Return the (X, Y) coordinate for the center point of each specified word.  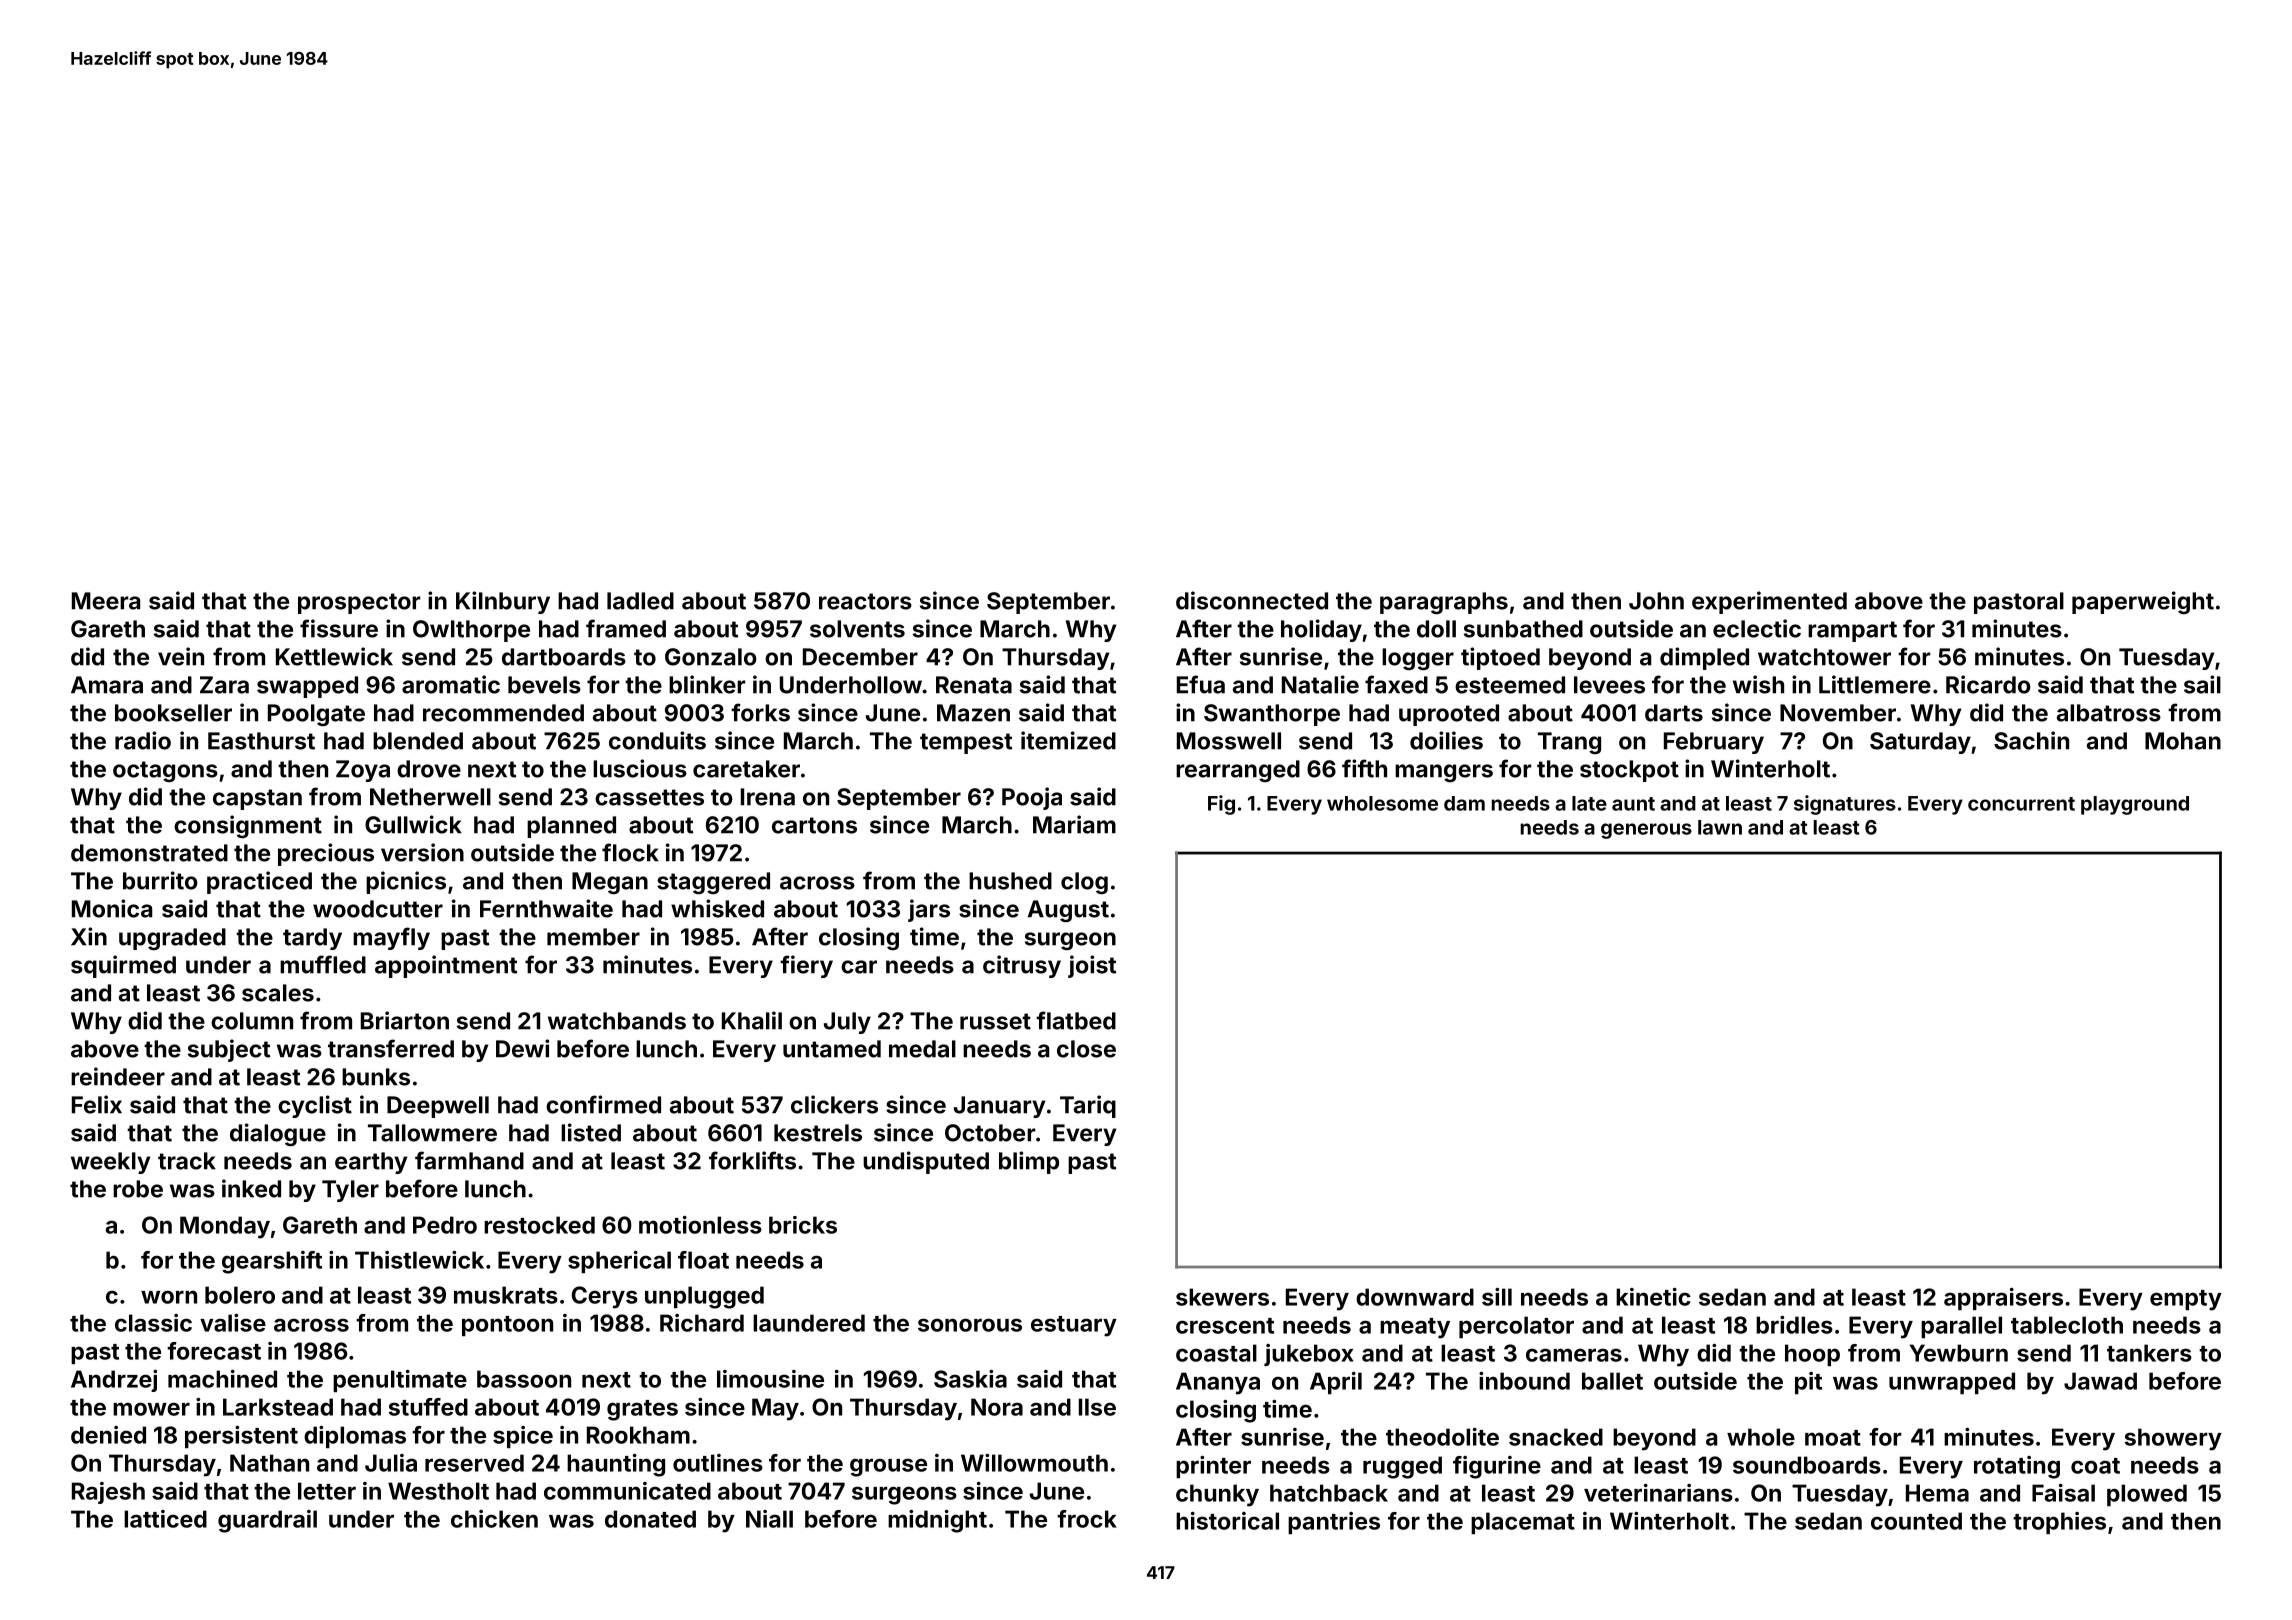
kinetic (1653, 1297)
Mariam (1074, 824)
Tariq (1088, 1106)
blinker (707, 684)
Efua (1201, 684)
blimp (1029, 1162)
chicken (494, 1519)
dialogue (278, 1134)
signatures (1845, 805)
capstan (257, 799)
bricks (803, 1225)
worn (169, 1297)
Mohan (2183, 741)
